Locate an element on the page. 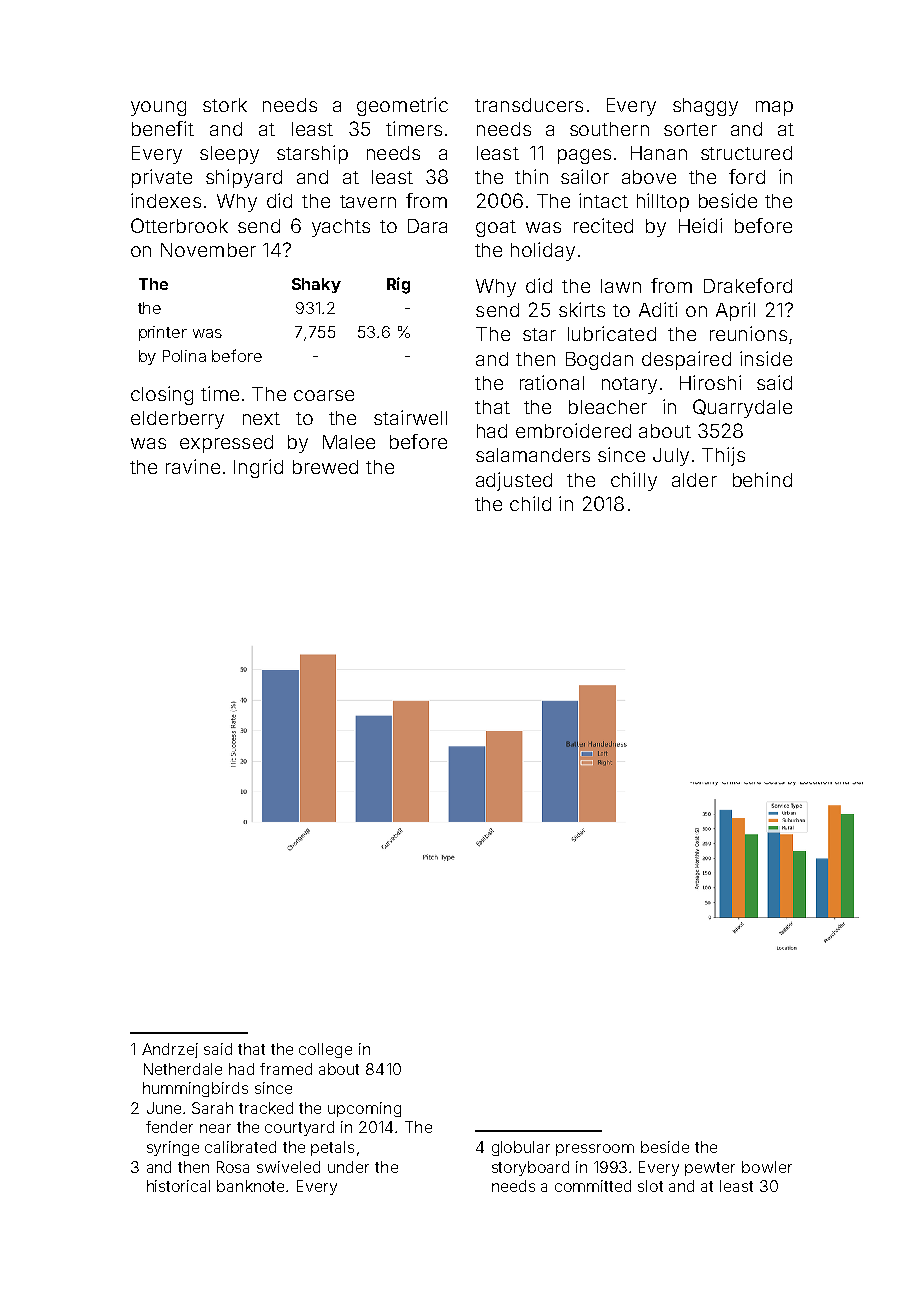 Image resolution: width=924 pixels, height=1311 pixels. inside is located at coordinates (766, 358).
